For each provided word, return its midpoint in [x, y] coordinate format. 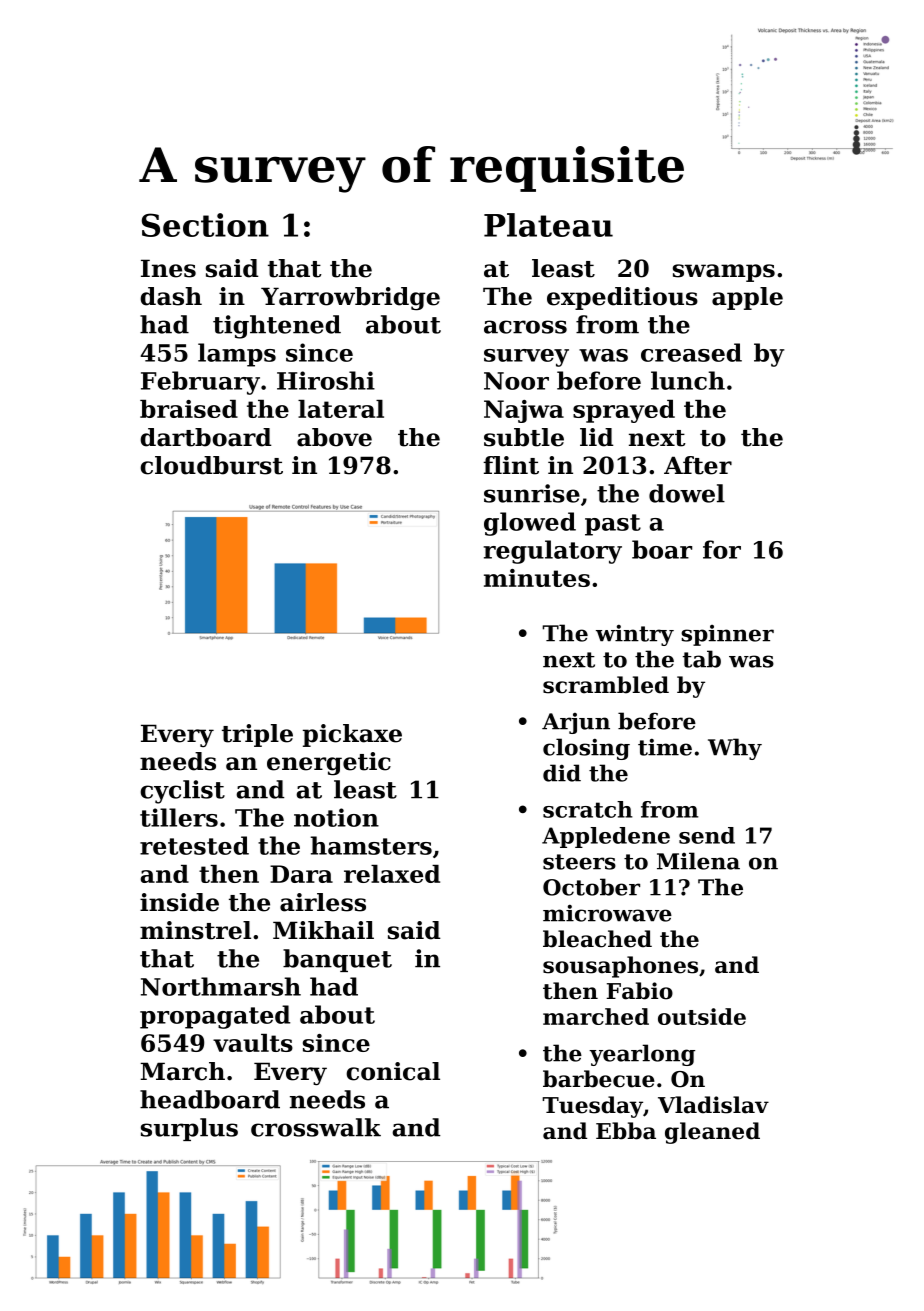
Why [735, 749]
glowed [530, 524]
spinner [727, 635]
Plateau [548, 225]
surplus [189, 1129]
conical [393, 1071]
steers [579, 862]
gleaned [712, 1133]
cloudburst [211, 465]
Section [205, 225]
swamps [724, 273]
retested [194, 845]
